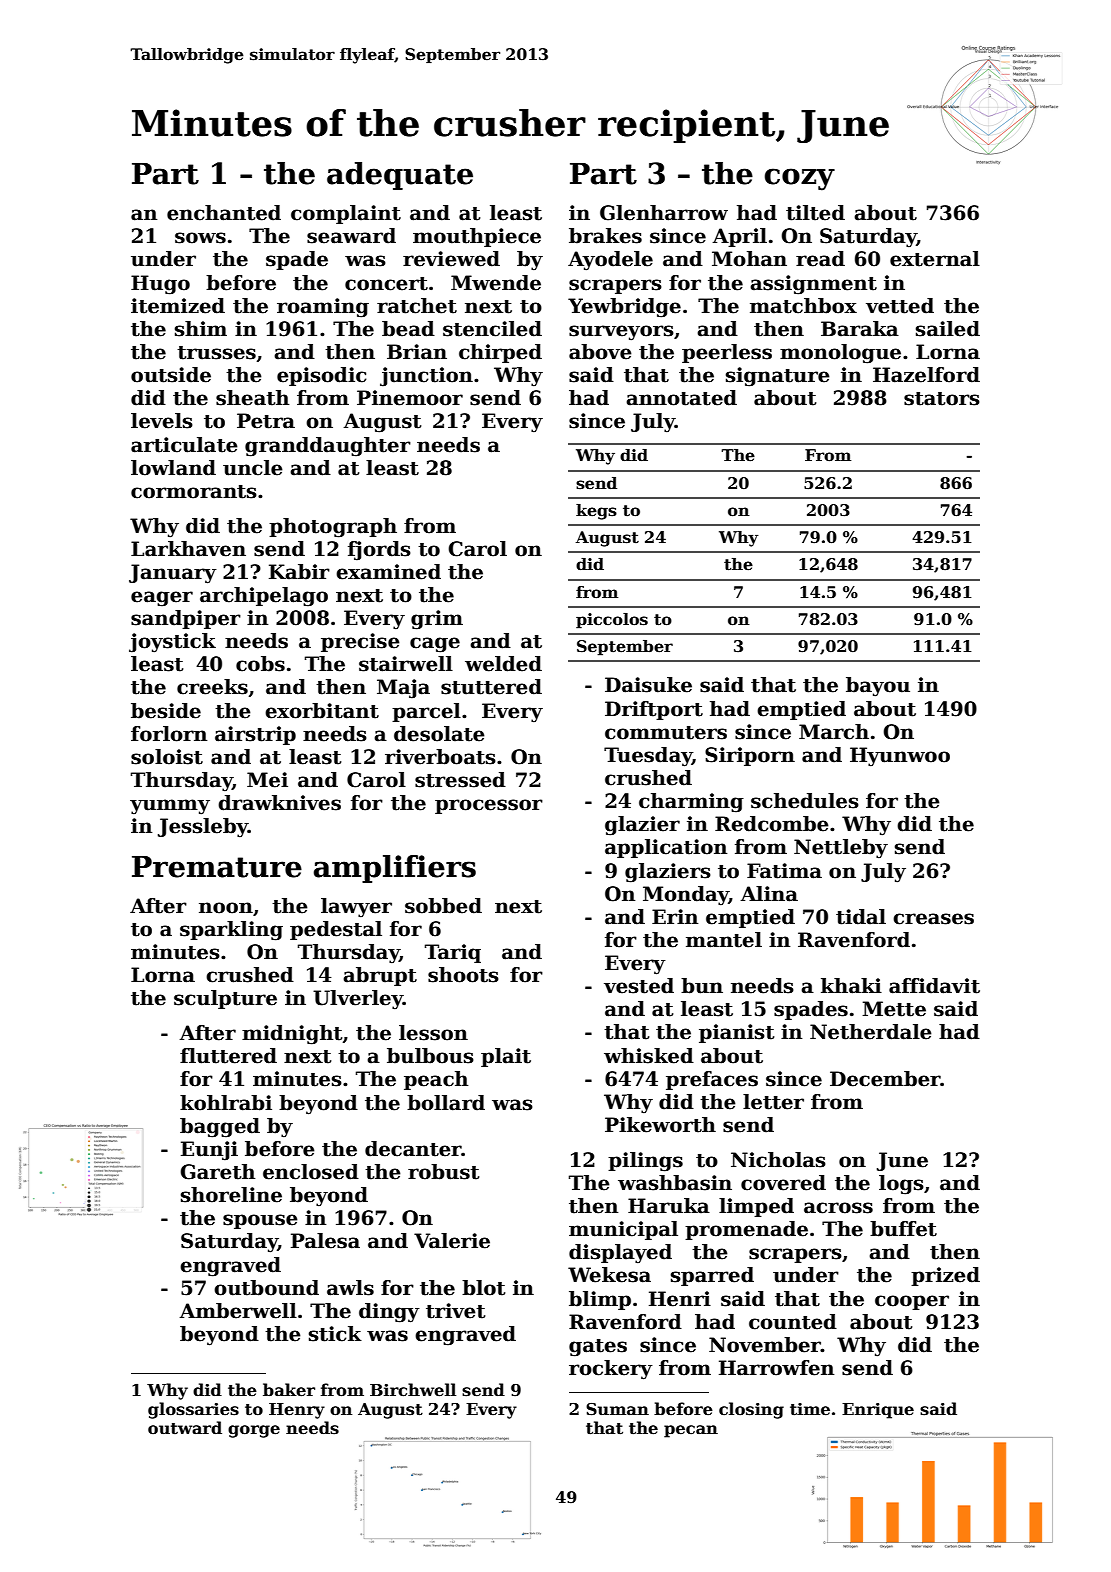  I want to click on pecan, so click(691, 1431).
